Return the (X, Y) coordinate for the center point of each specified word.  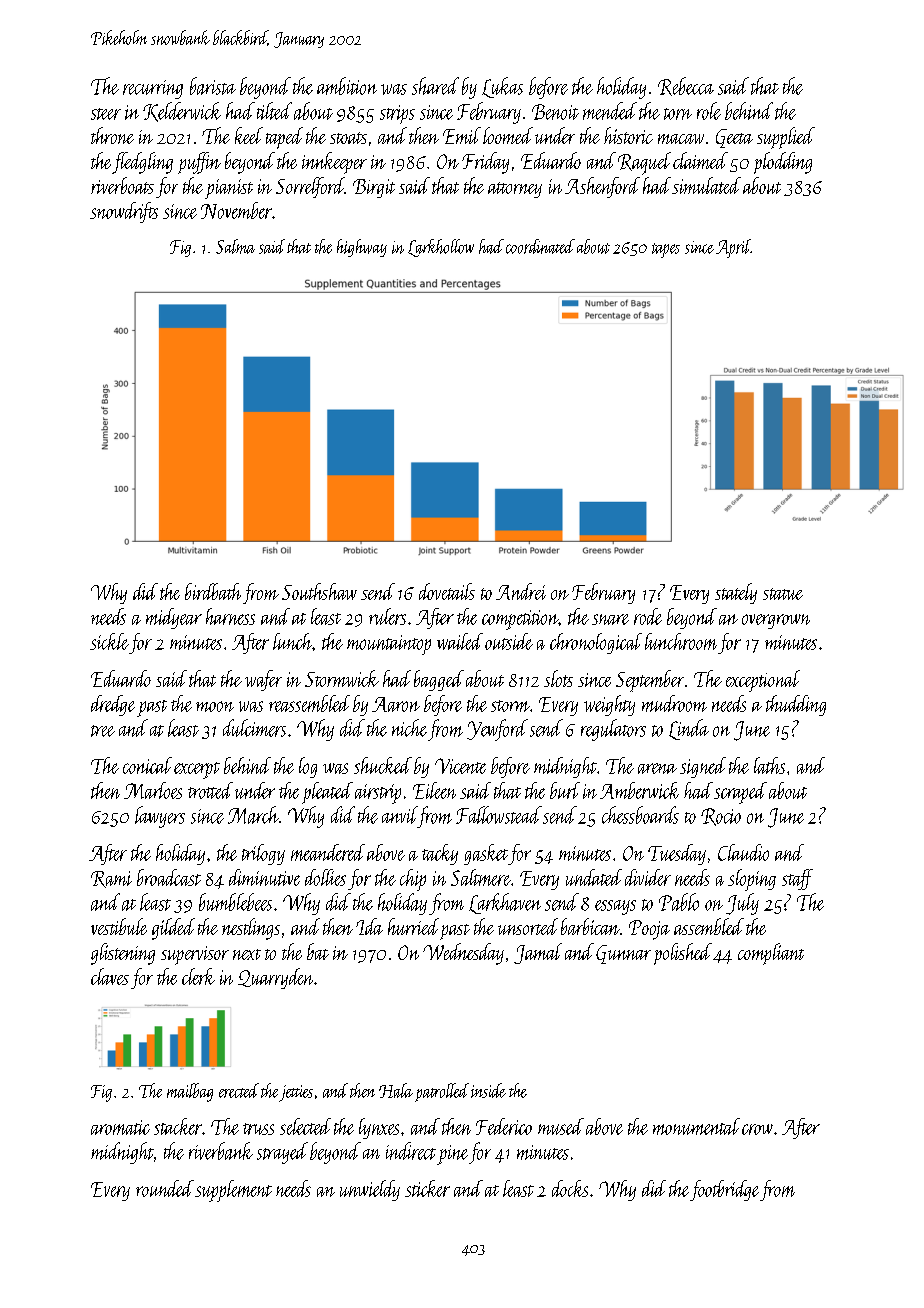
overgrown (776, 621)
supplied (786, 138)
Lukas (502, 87)
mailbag (190, 1092)
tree (103, 731)
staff (797, 879)
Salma (235, 246)
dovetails (447, 591)
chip (413, 880)
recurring (153, 89)
